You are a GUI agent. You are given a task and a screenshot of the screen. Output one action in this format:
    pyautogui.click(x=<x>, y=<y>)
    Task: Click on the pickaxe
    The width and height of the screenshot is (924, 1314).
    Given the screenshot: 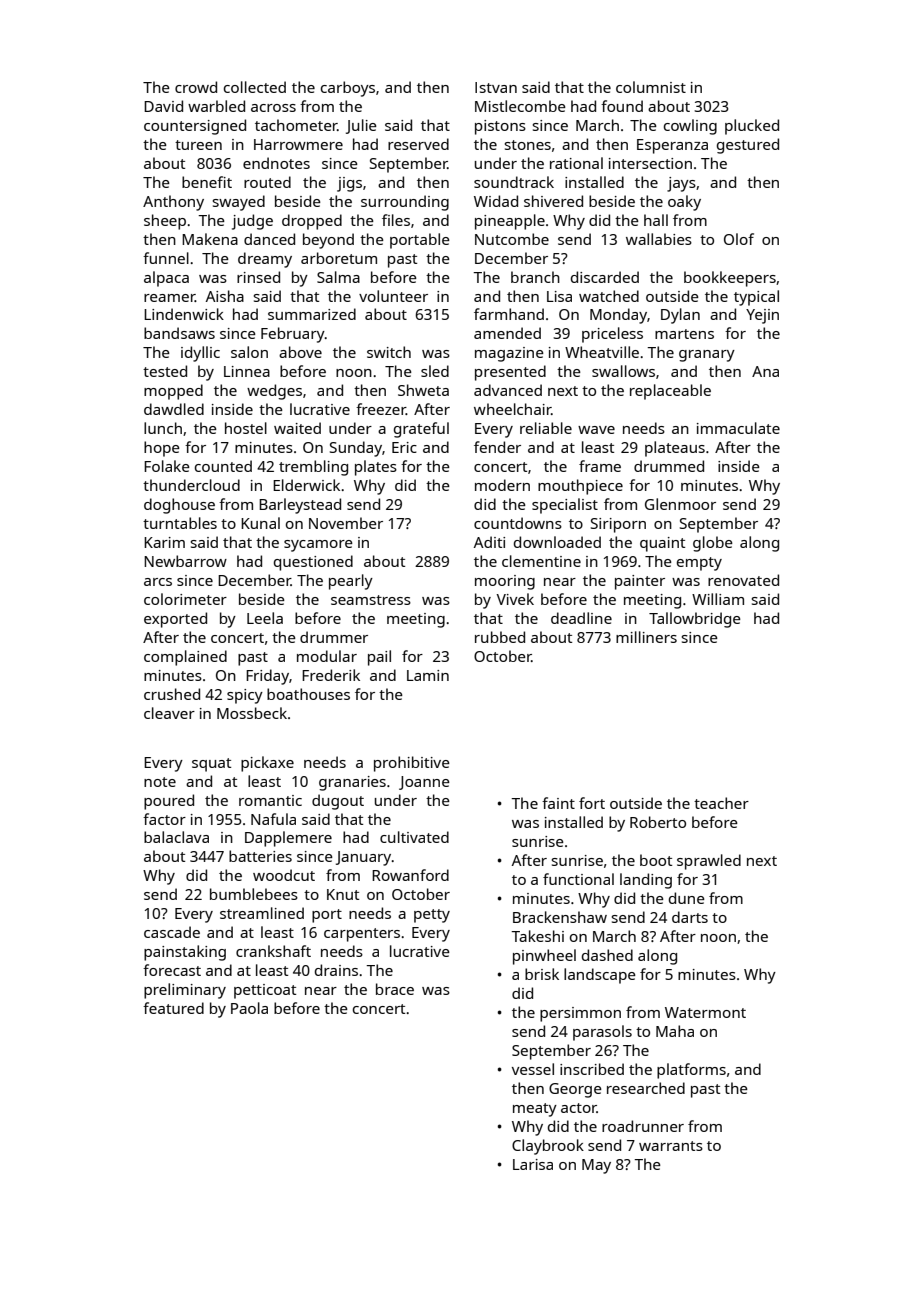 What is the action you would take?
    pyautogui.click(x=267, y=764)
